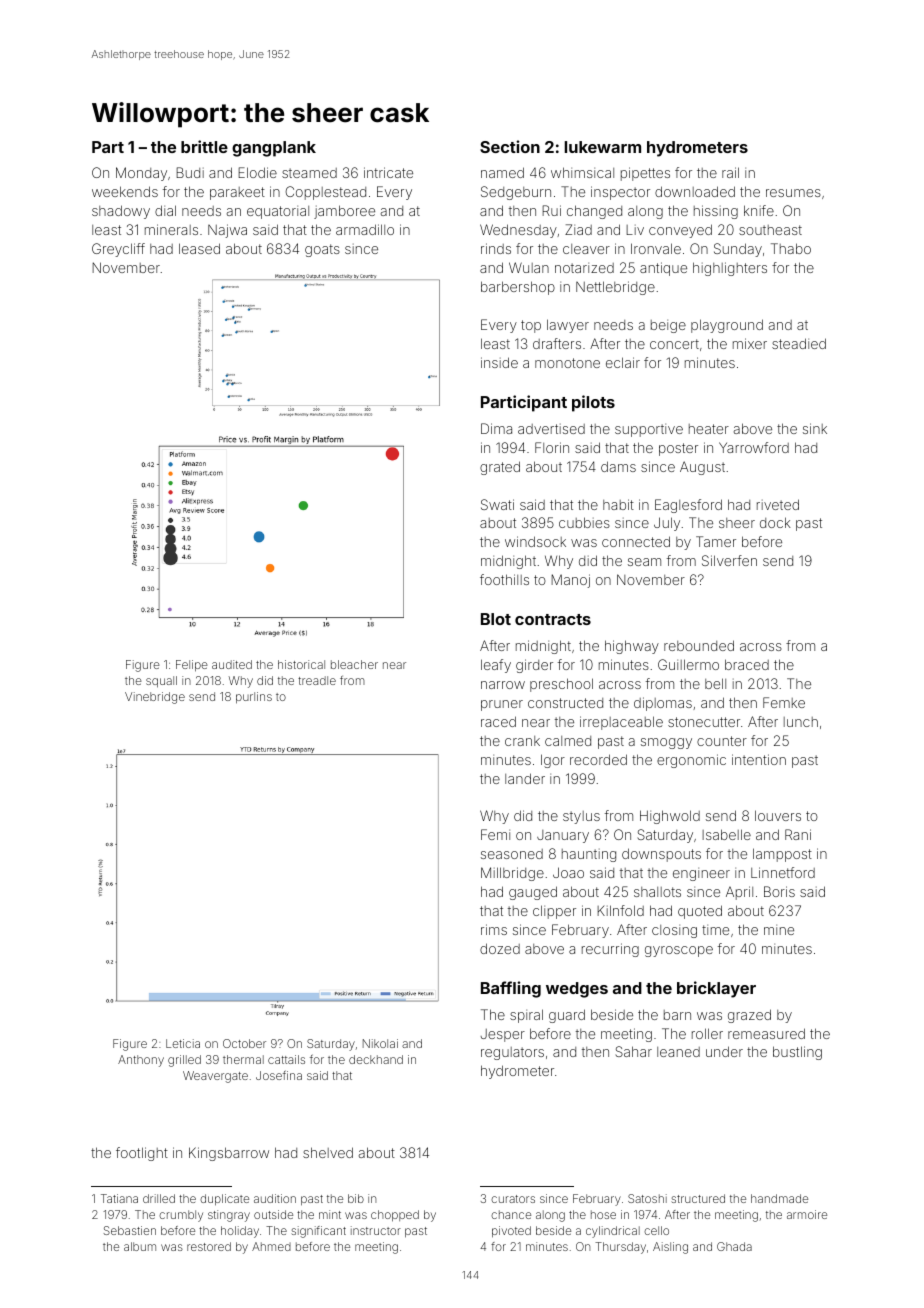 This document has width=924, height=1308. I want to click on Ghada, so click(734, 1246).
